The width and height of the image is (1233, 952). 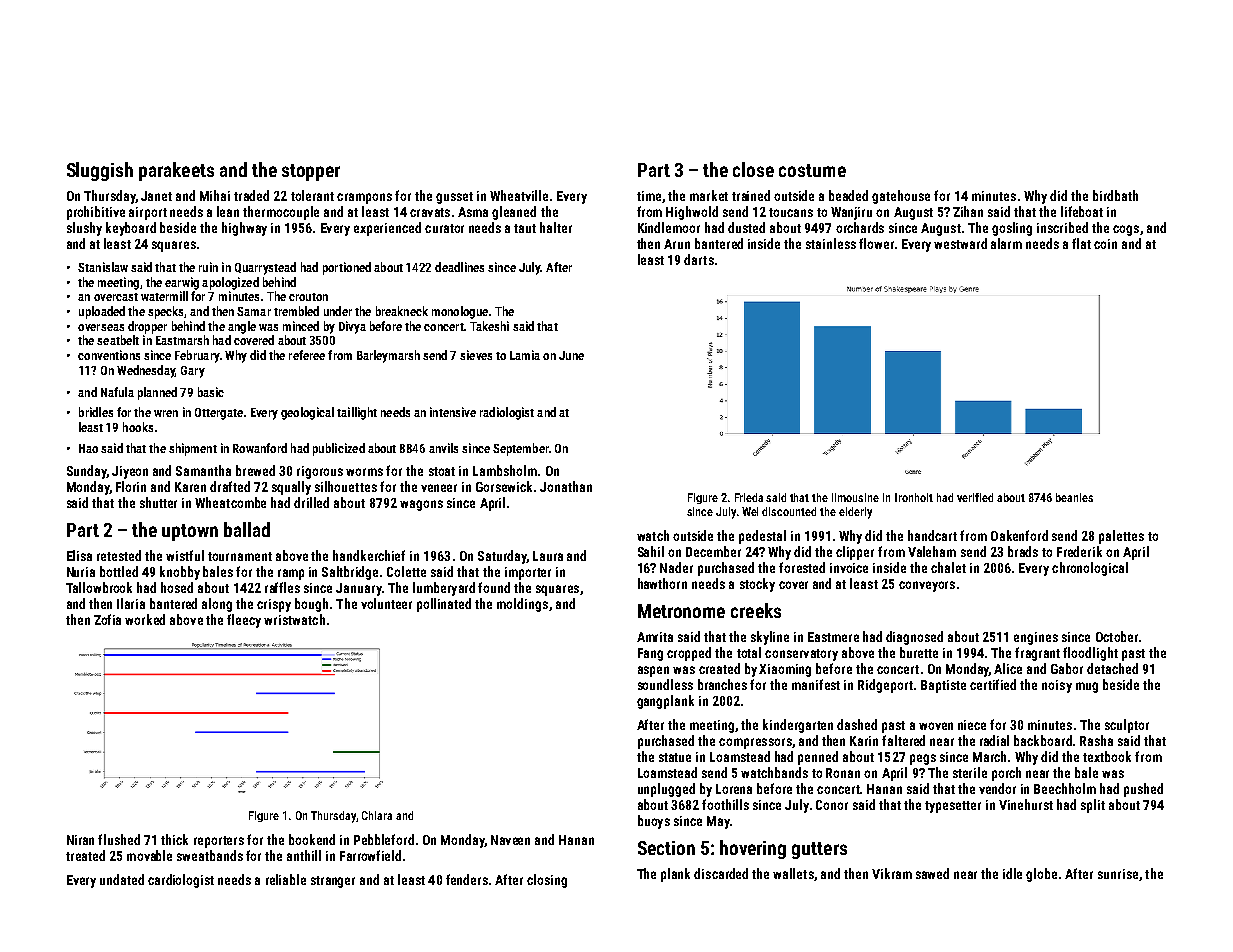 I want to click on Chiara, so click(x=377, y=815).
